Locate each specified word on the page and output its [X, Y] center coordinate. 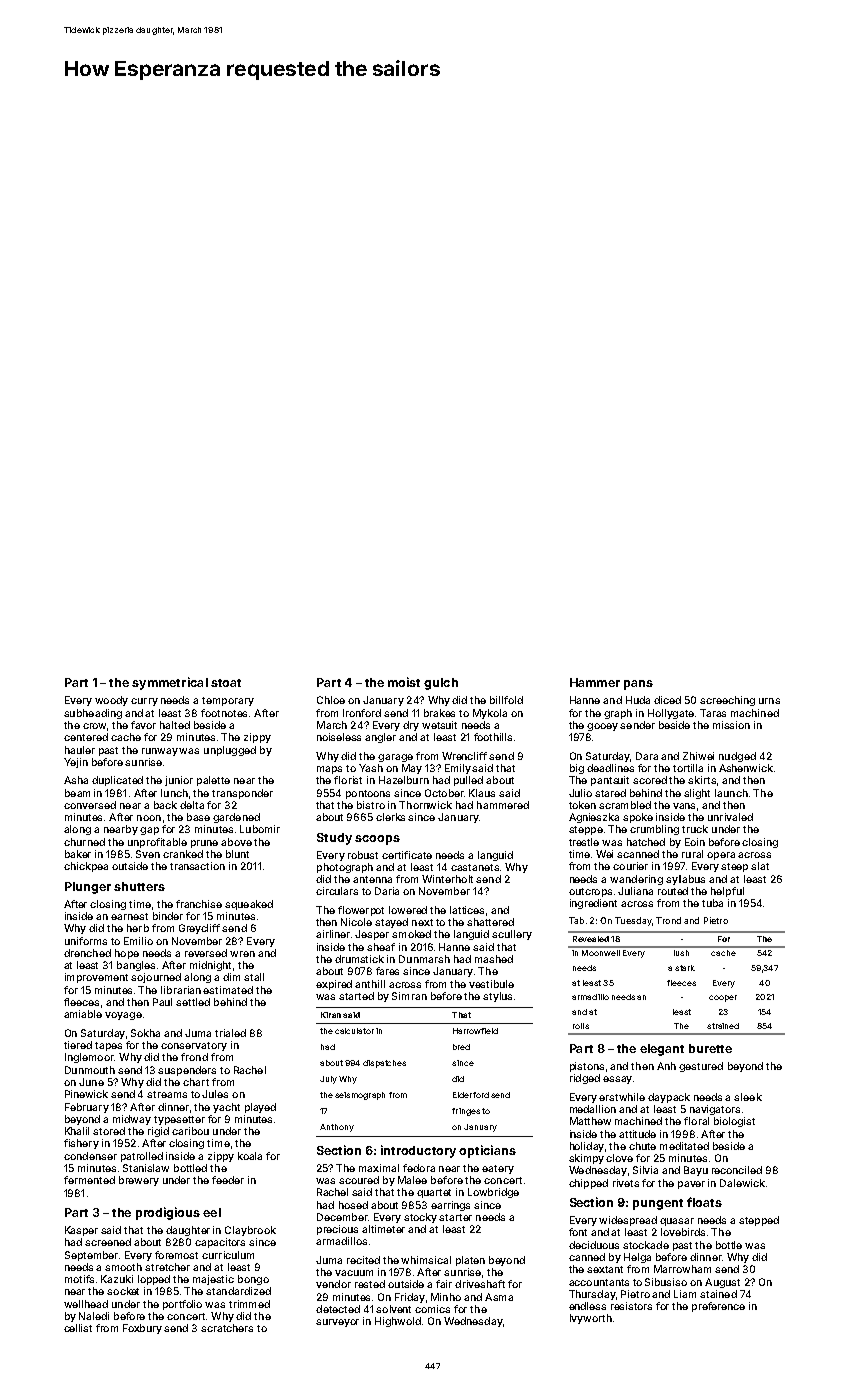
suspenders [187, 1071]
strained [723, 1026]
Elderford [471, 1095]
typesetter [179, 1120]
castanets [475, 867]
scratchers [227, 1328]
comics [432, 1309]
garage [395, 758]
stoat [226, 683]
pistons [587, 1067]
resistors [631, 1306]
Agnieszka [594, 818]
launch [731, 793]
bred [461, 1047]
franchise [199, 904]
